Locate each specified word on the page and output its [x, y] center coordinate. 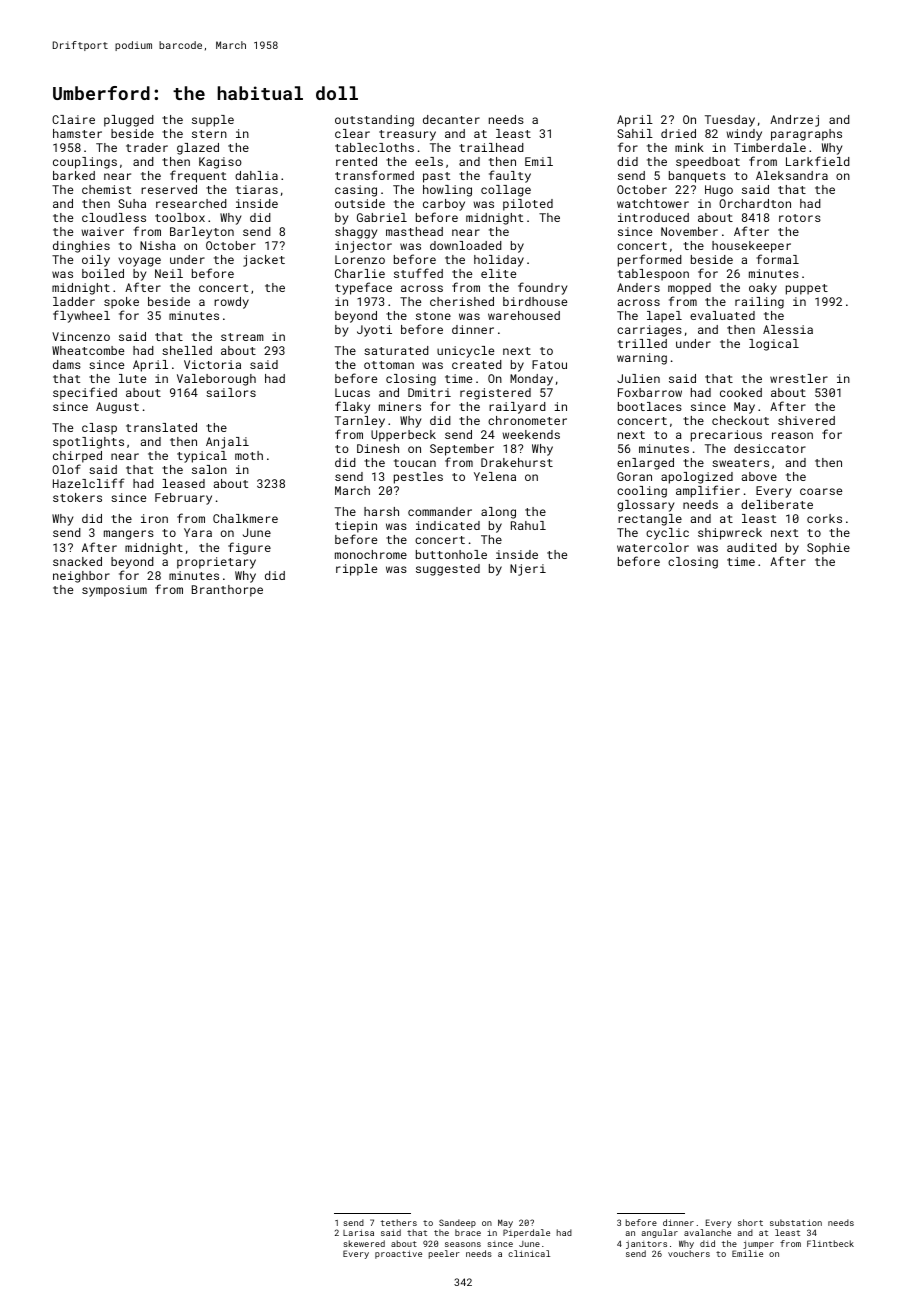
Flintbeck [830, 1243]
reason [792, 435]
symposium [114, 591]
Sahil [635, 133]
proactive [398, 1254]
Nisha [158, 245]
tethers [399, 1222]
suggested [448, 570]
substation [796, 1222]
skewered [364, 1243]
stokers [77, 497]
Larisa [358, 1232]
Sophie [828, 549]
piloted [528, 205]
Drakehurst [517, 462]
